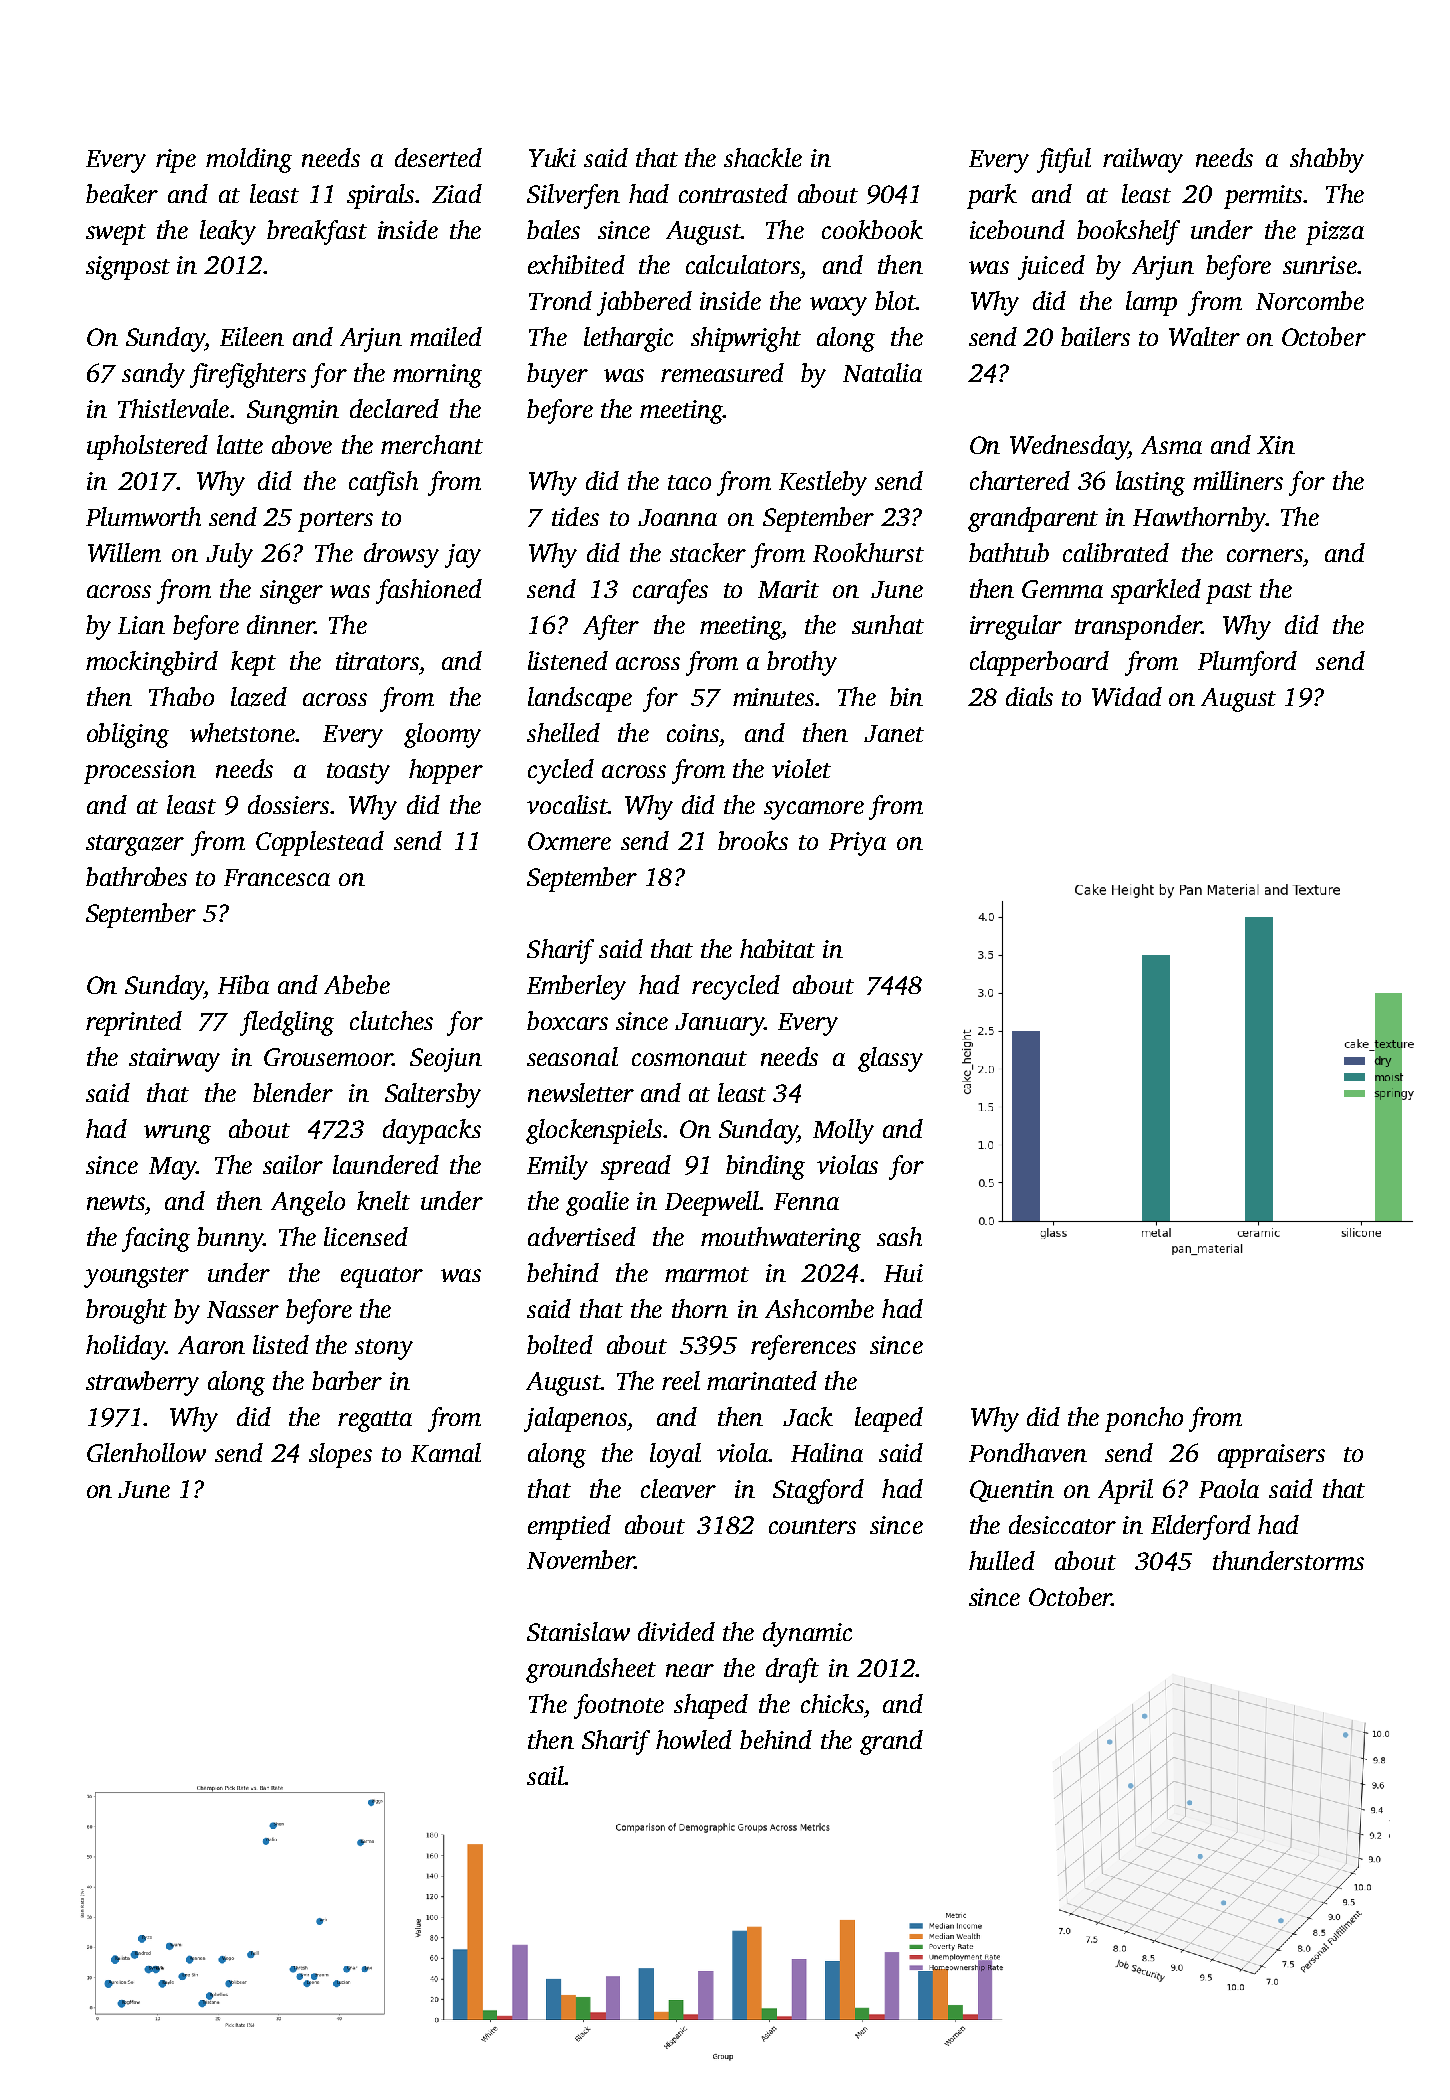 Image resolution: width=1450 pixels, height=2100 pixels. What do you see at coordinates (572, 1056) in the screenshot?
I see `seasonal` at bounding box center [572, 1056].
